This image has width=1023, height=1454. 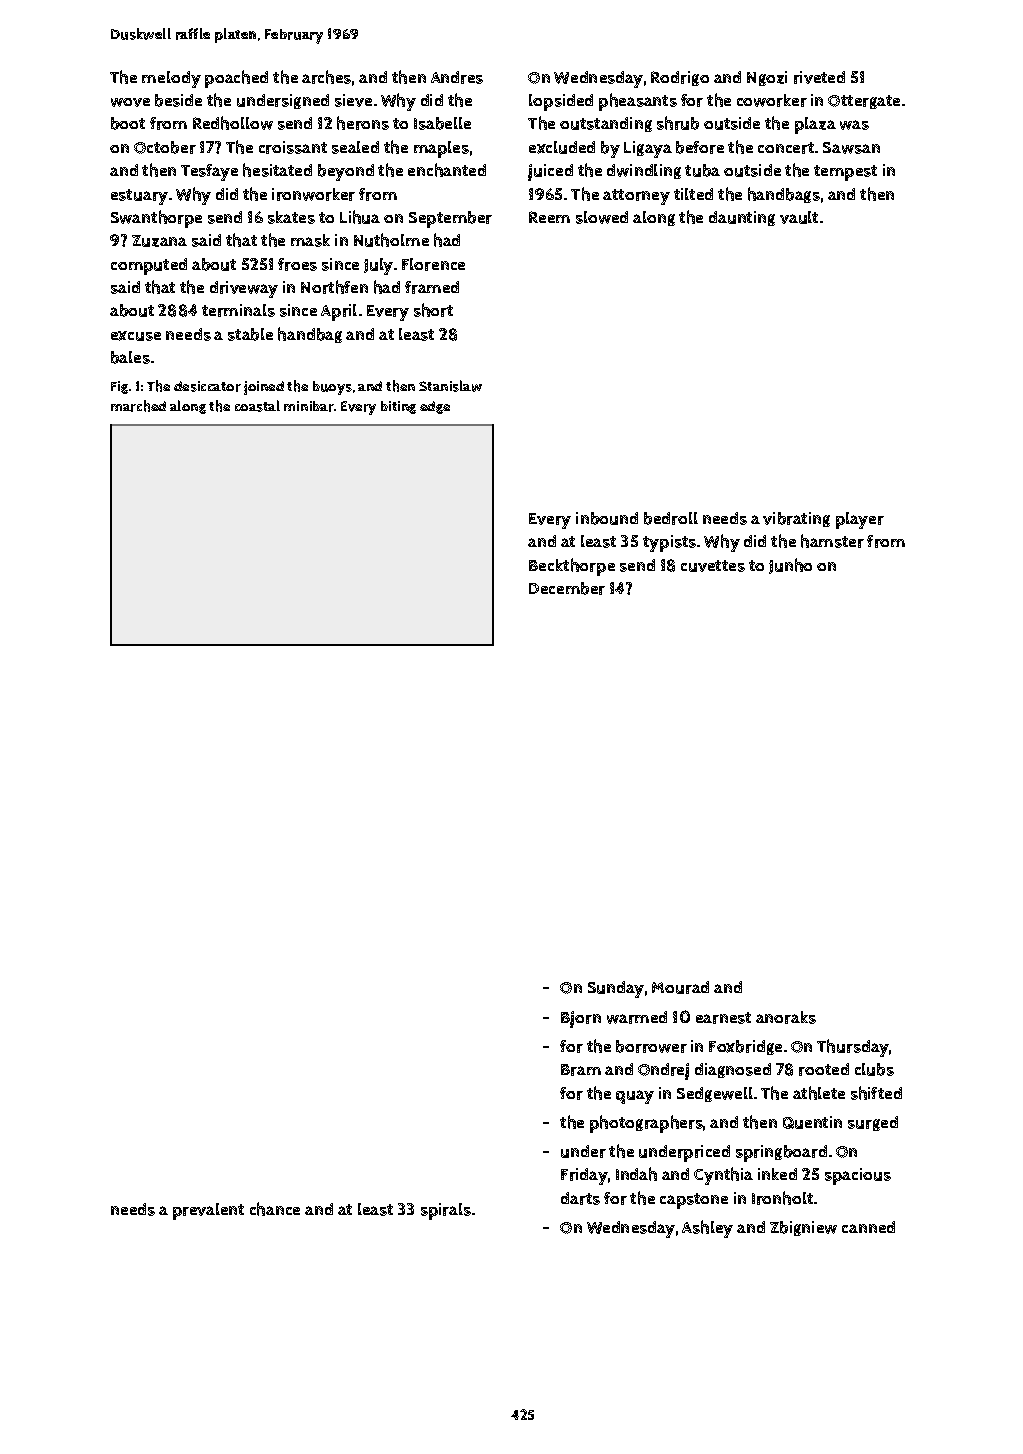 What do you see at coordinates (799, 217) in the image?
I see `vault` at bounding box center [799, 217].
